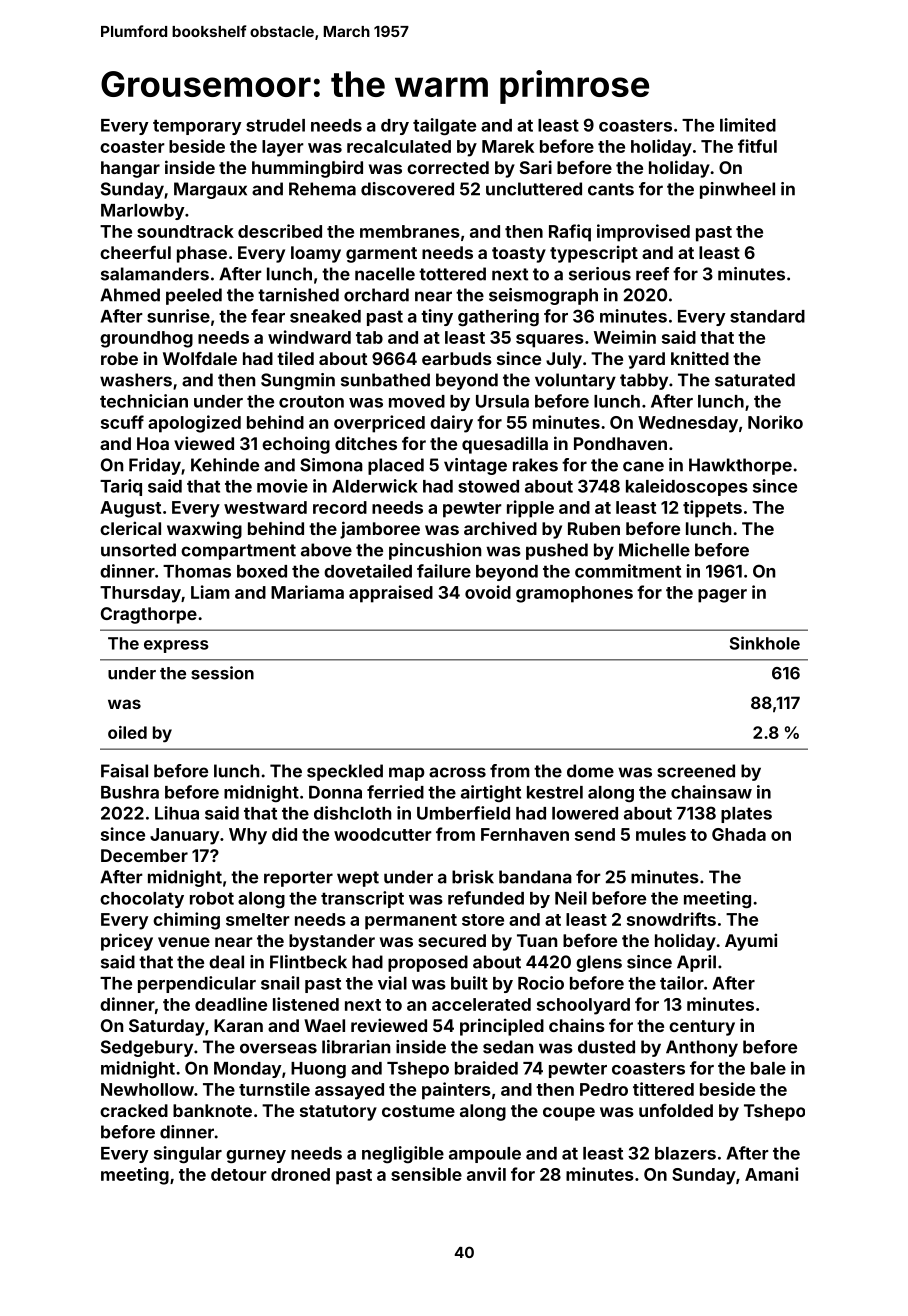  Describe the element at coordinates (239, 1174) in the page. I see `detour` at that location.
